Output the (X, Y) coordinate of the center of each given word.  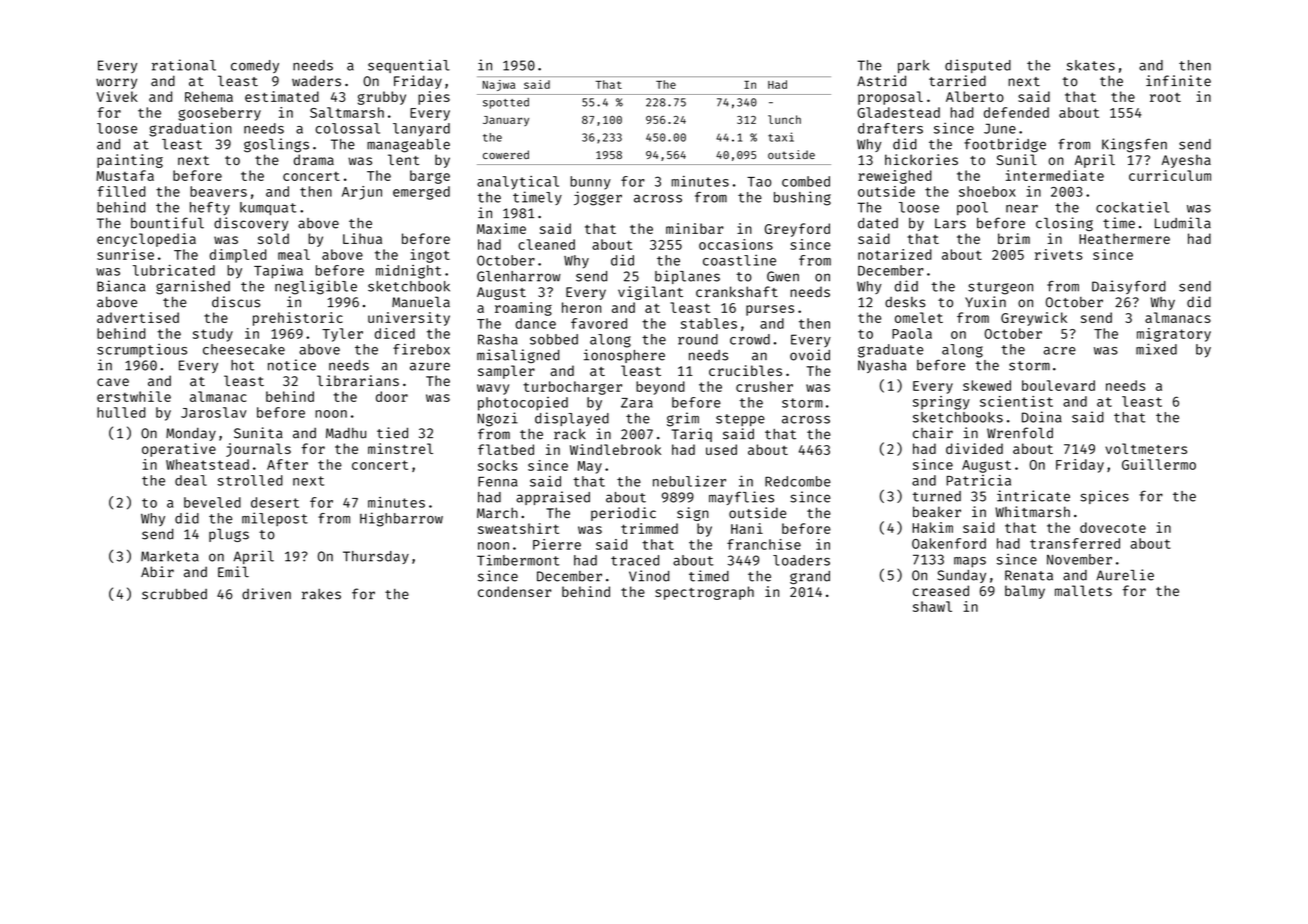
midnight (408, 272)
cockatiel (1132, 207)
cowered (506, 154)
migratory (1174, 335)
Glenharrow (519, 276)
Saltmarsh (347, 112)
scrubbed (174, 594)
